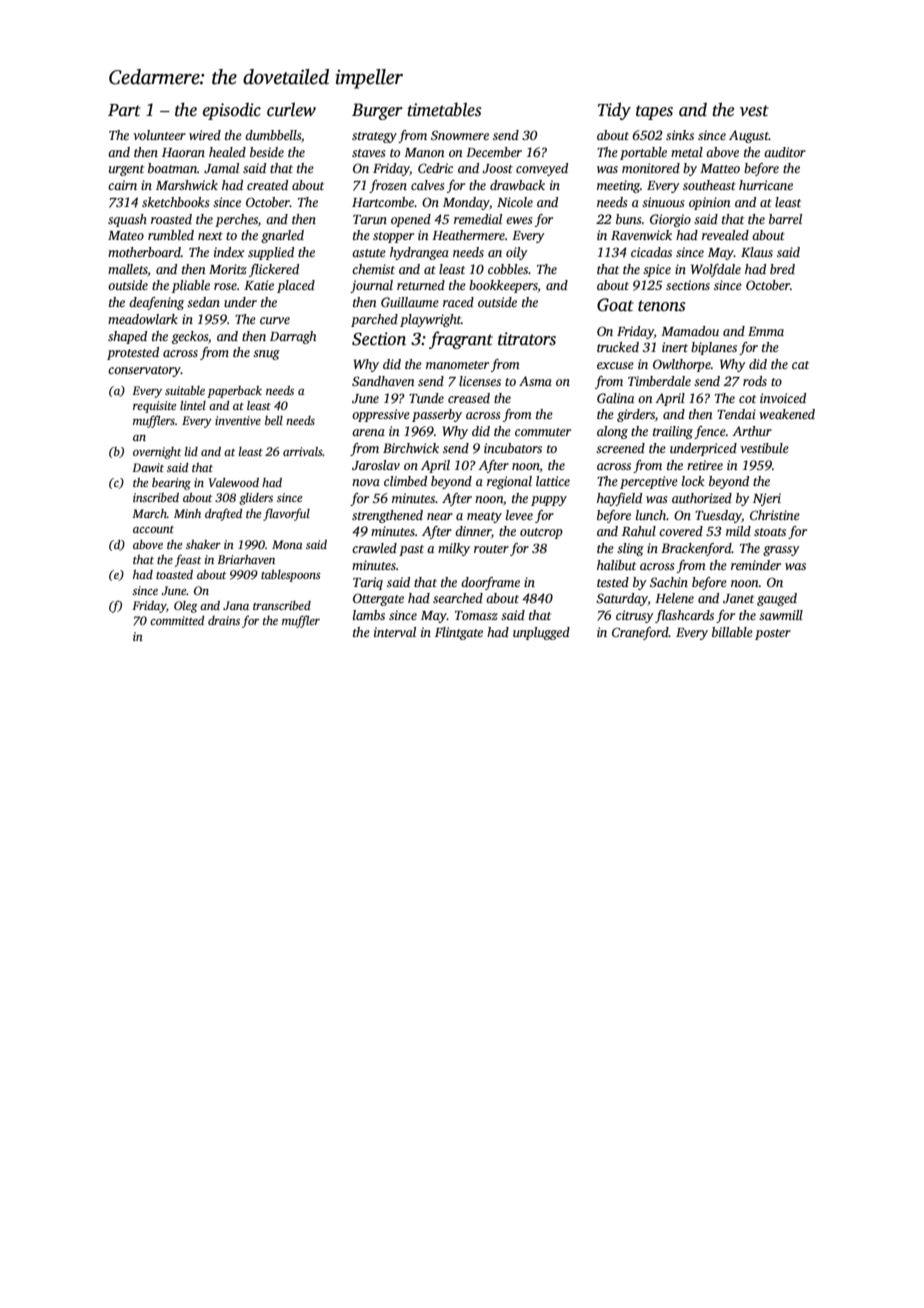 Image resolution: width=924 pixels, height=1308 pixels. Describe the element at coordinates (749, 136) in the screenshot. I see `August` at that location.
